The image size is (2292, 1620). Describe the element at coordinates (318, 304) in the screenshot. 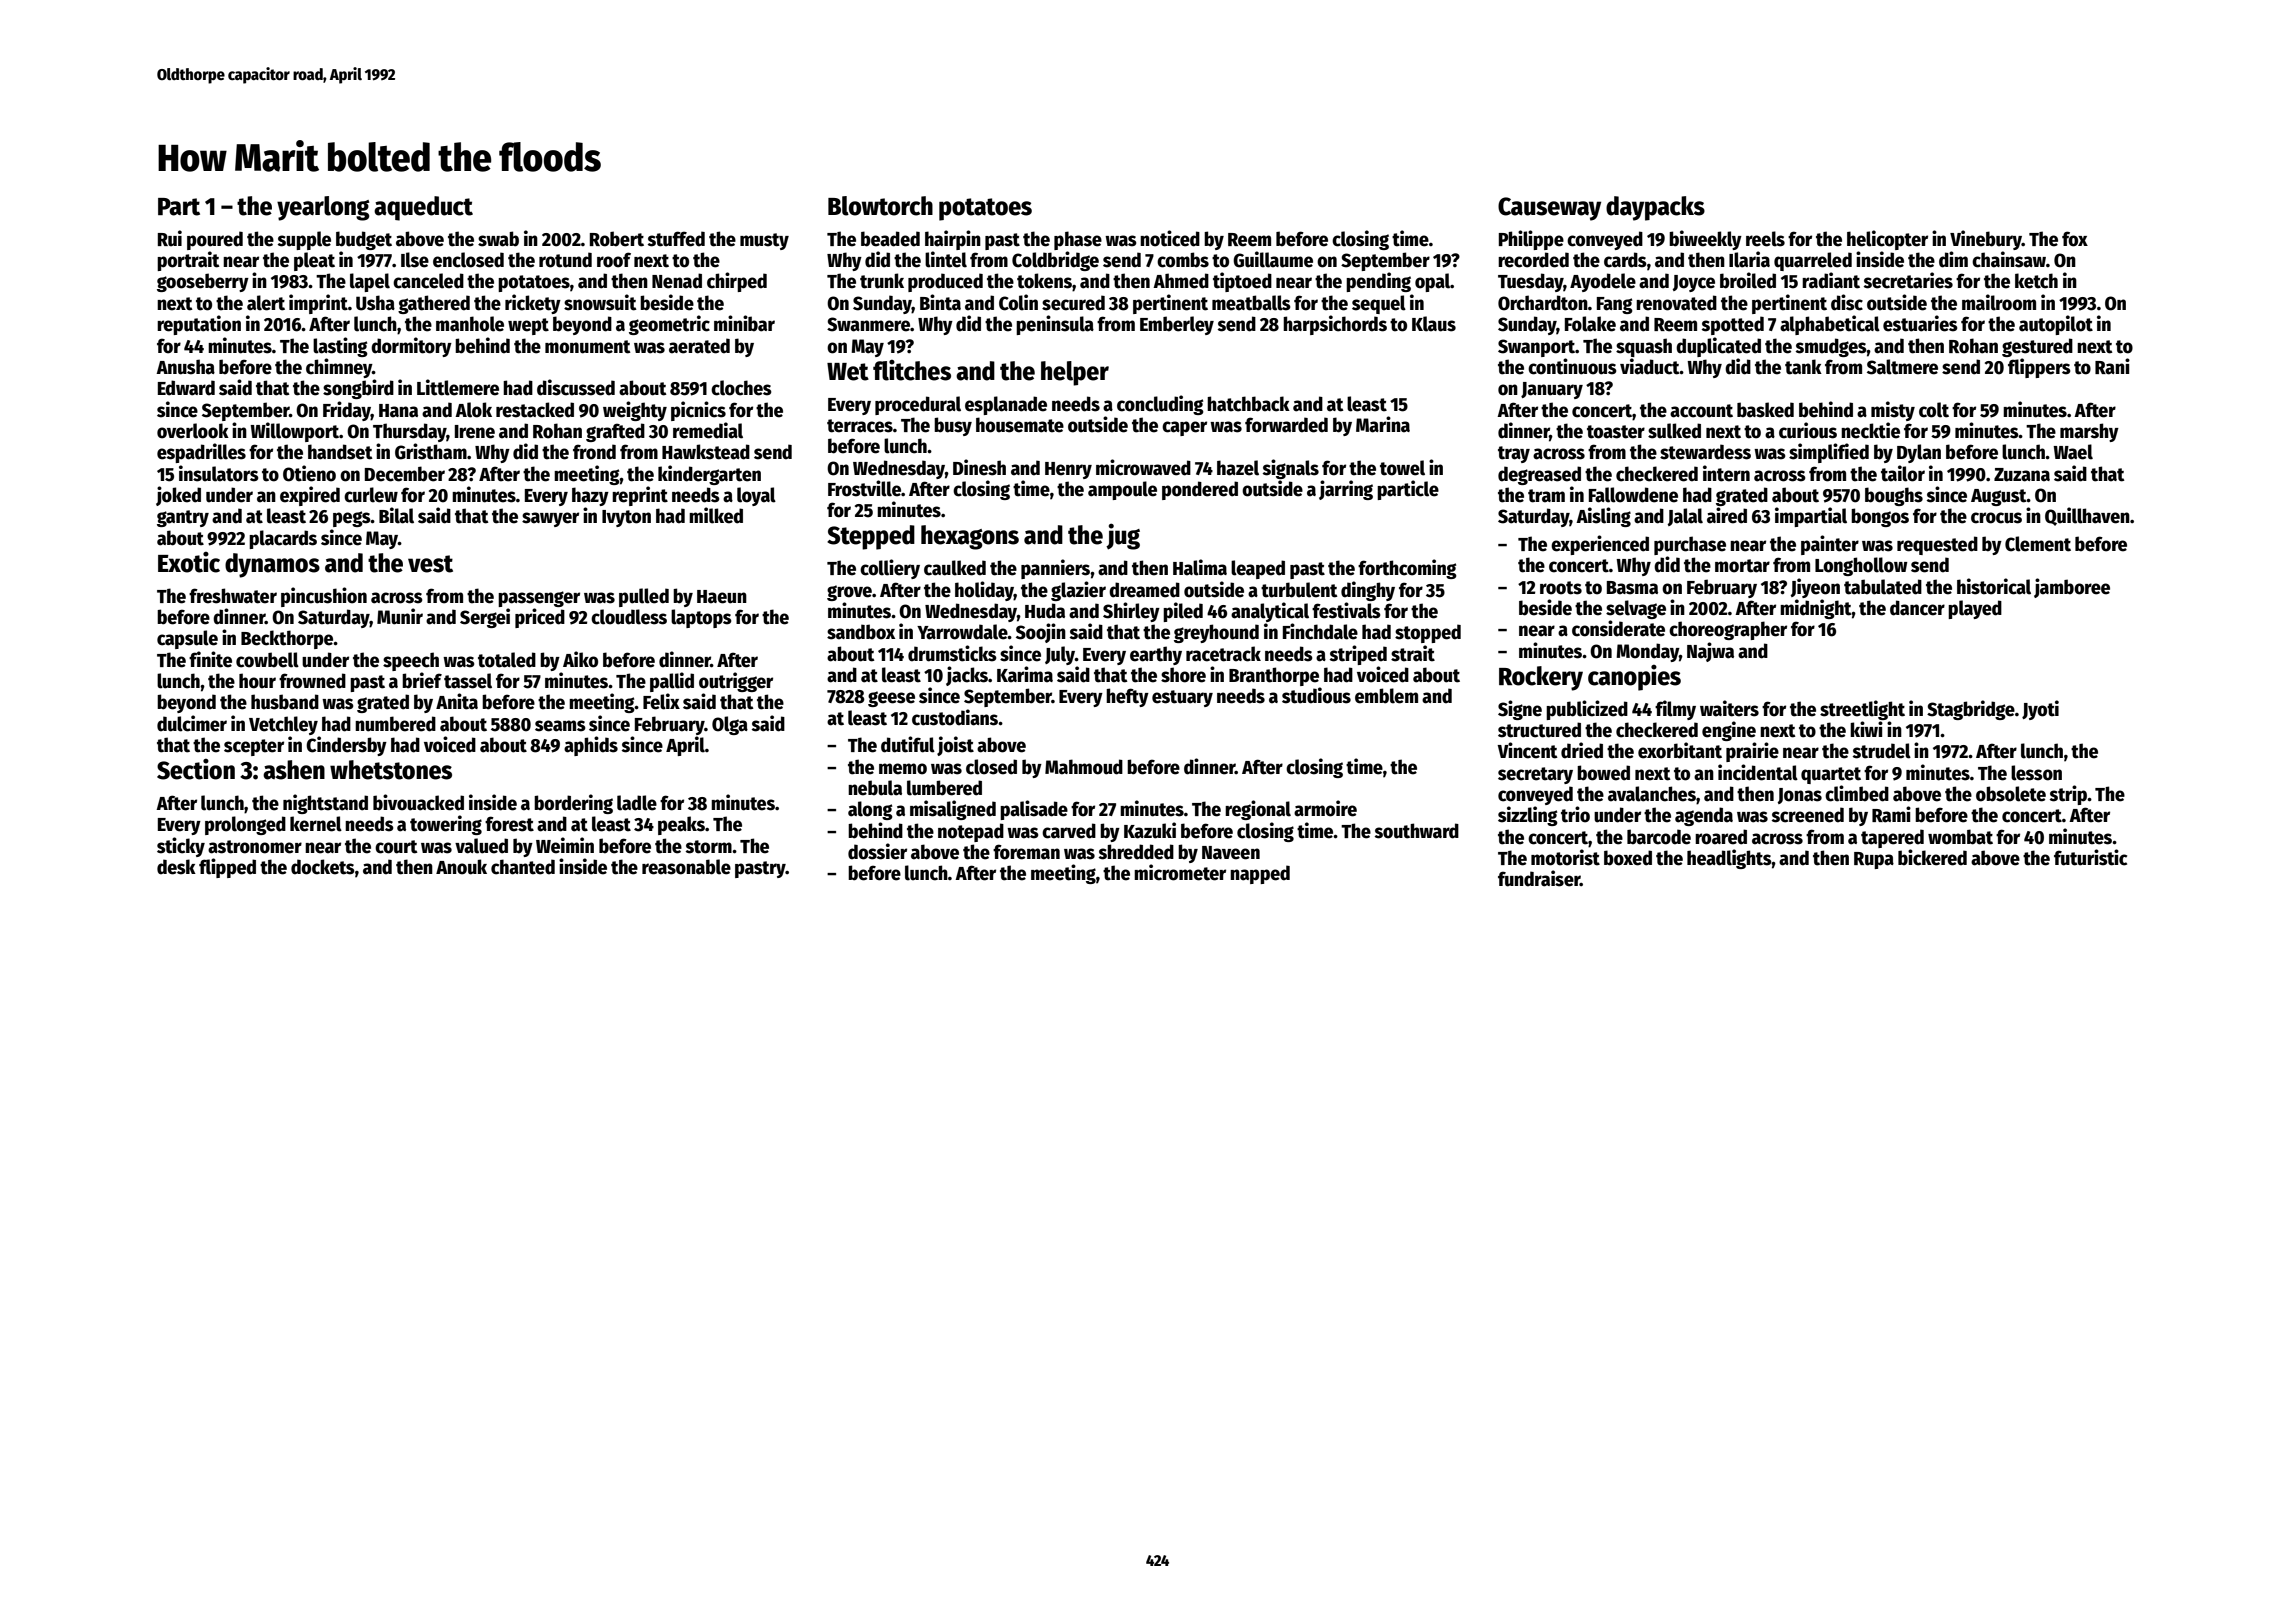

I see `imprint` at that location.
